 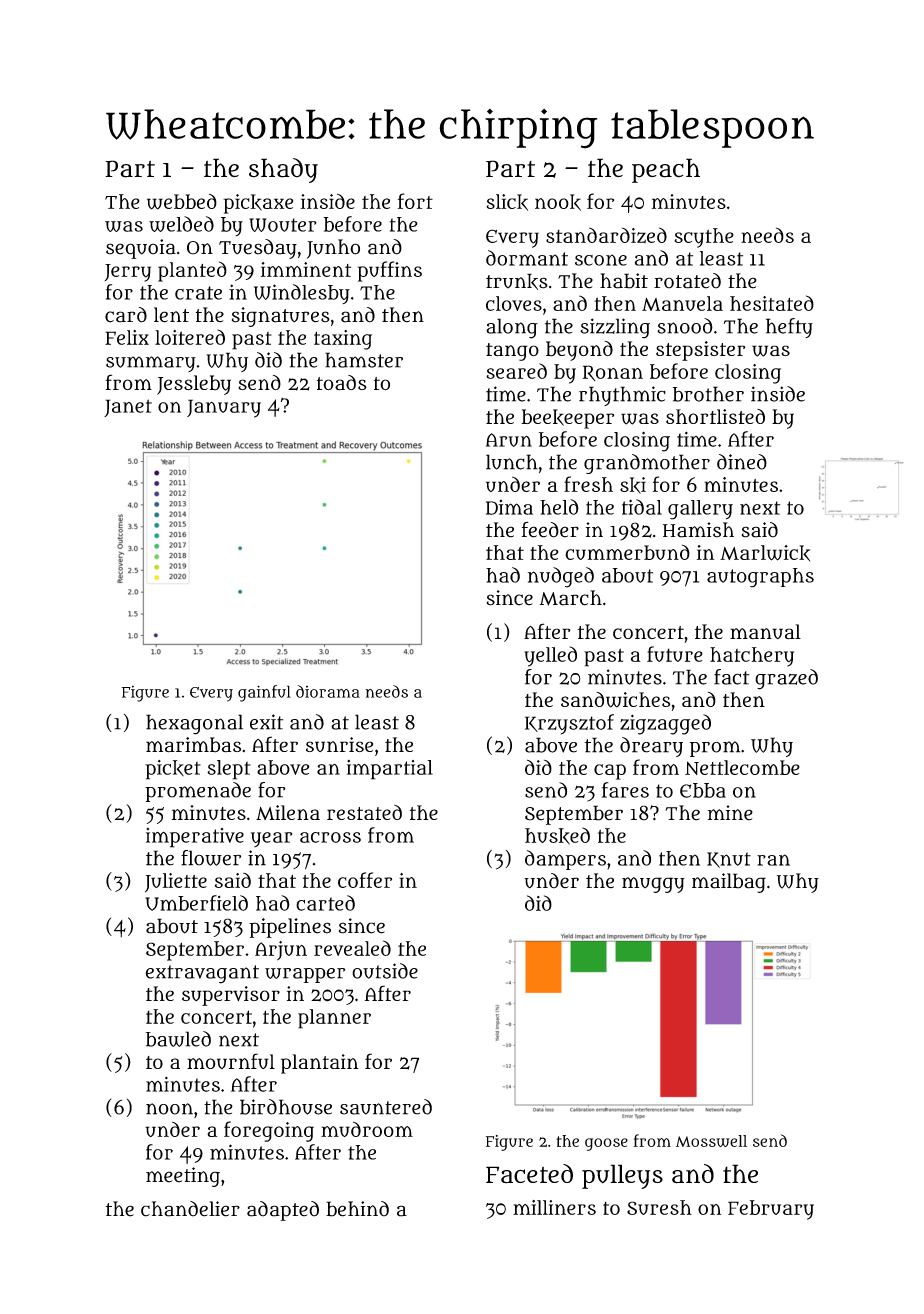 I want to click on sequoia, so click(x=141, y=249).
